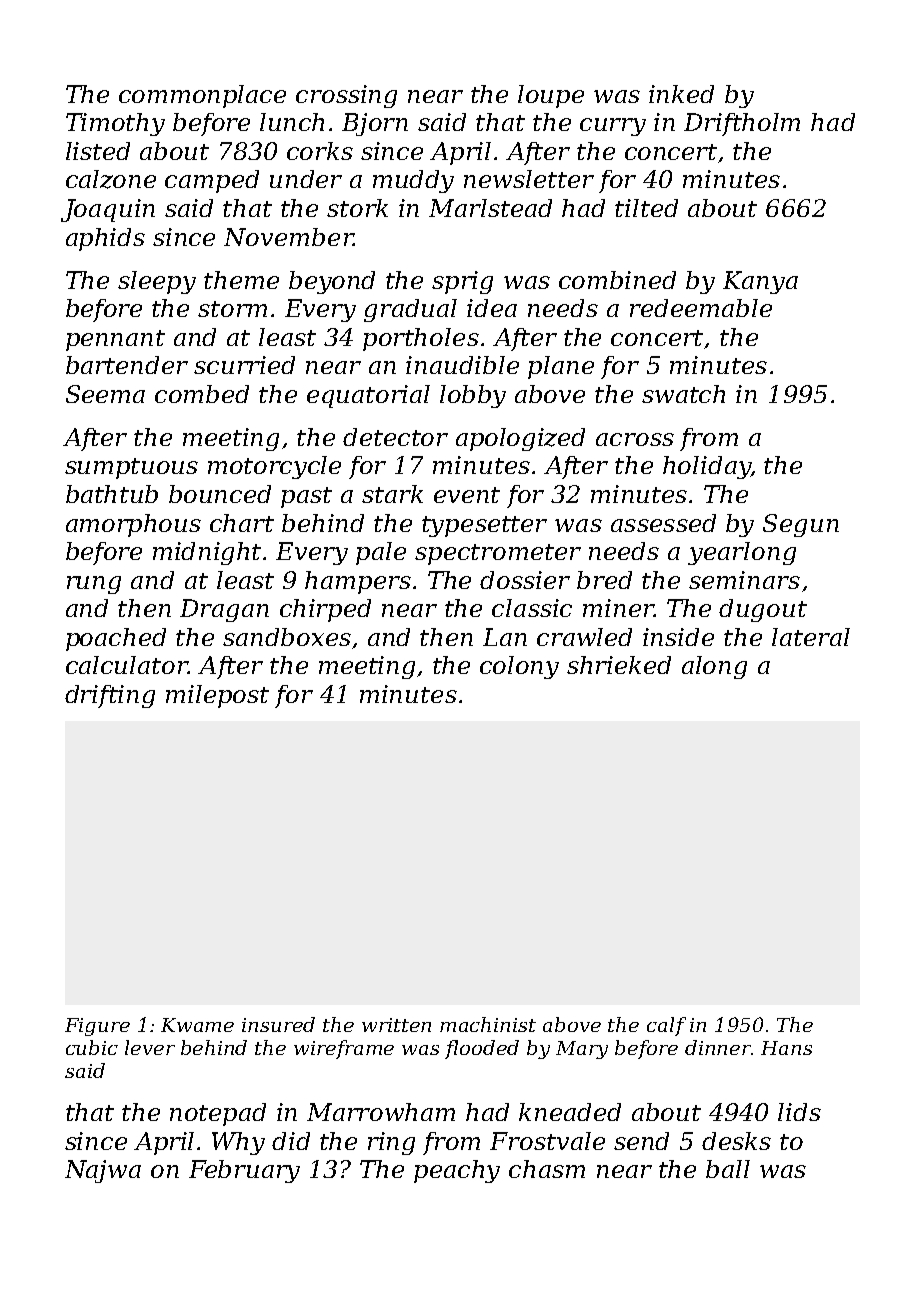  I want to click on swatch, so click(683, 394).
